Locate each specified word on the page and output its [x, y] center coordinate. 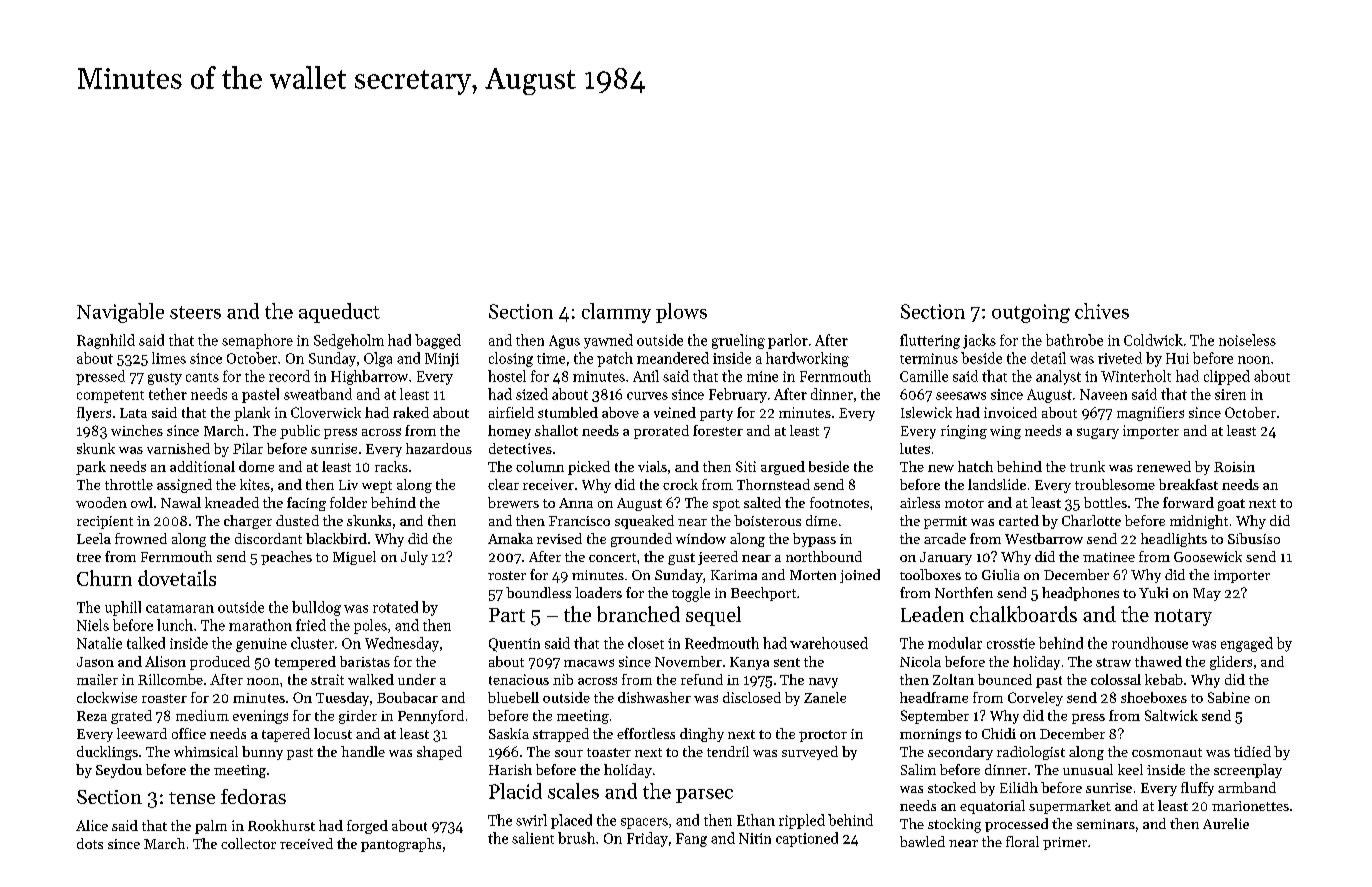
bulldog [316, 608]
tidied [1252, 751]
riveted [1120, 358]
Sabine [1229, 697]
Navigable [120, 313]
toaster [609, 752]
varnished [178, 448]
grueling [738, 341]
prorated [661, 432]
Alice [92, 825]
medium [202, 715]
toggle [691, 594]
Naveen [1103, 394]
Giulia [1000, 574]
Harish [510, 769]
